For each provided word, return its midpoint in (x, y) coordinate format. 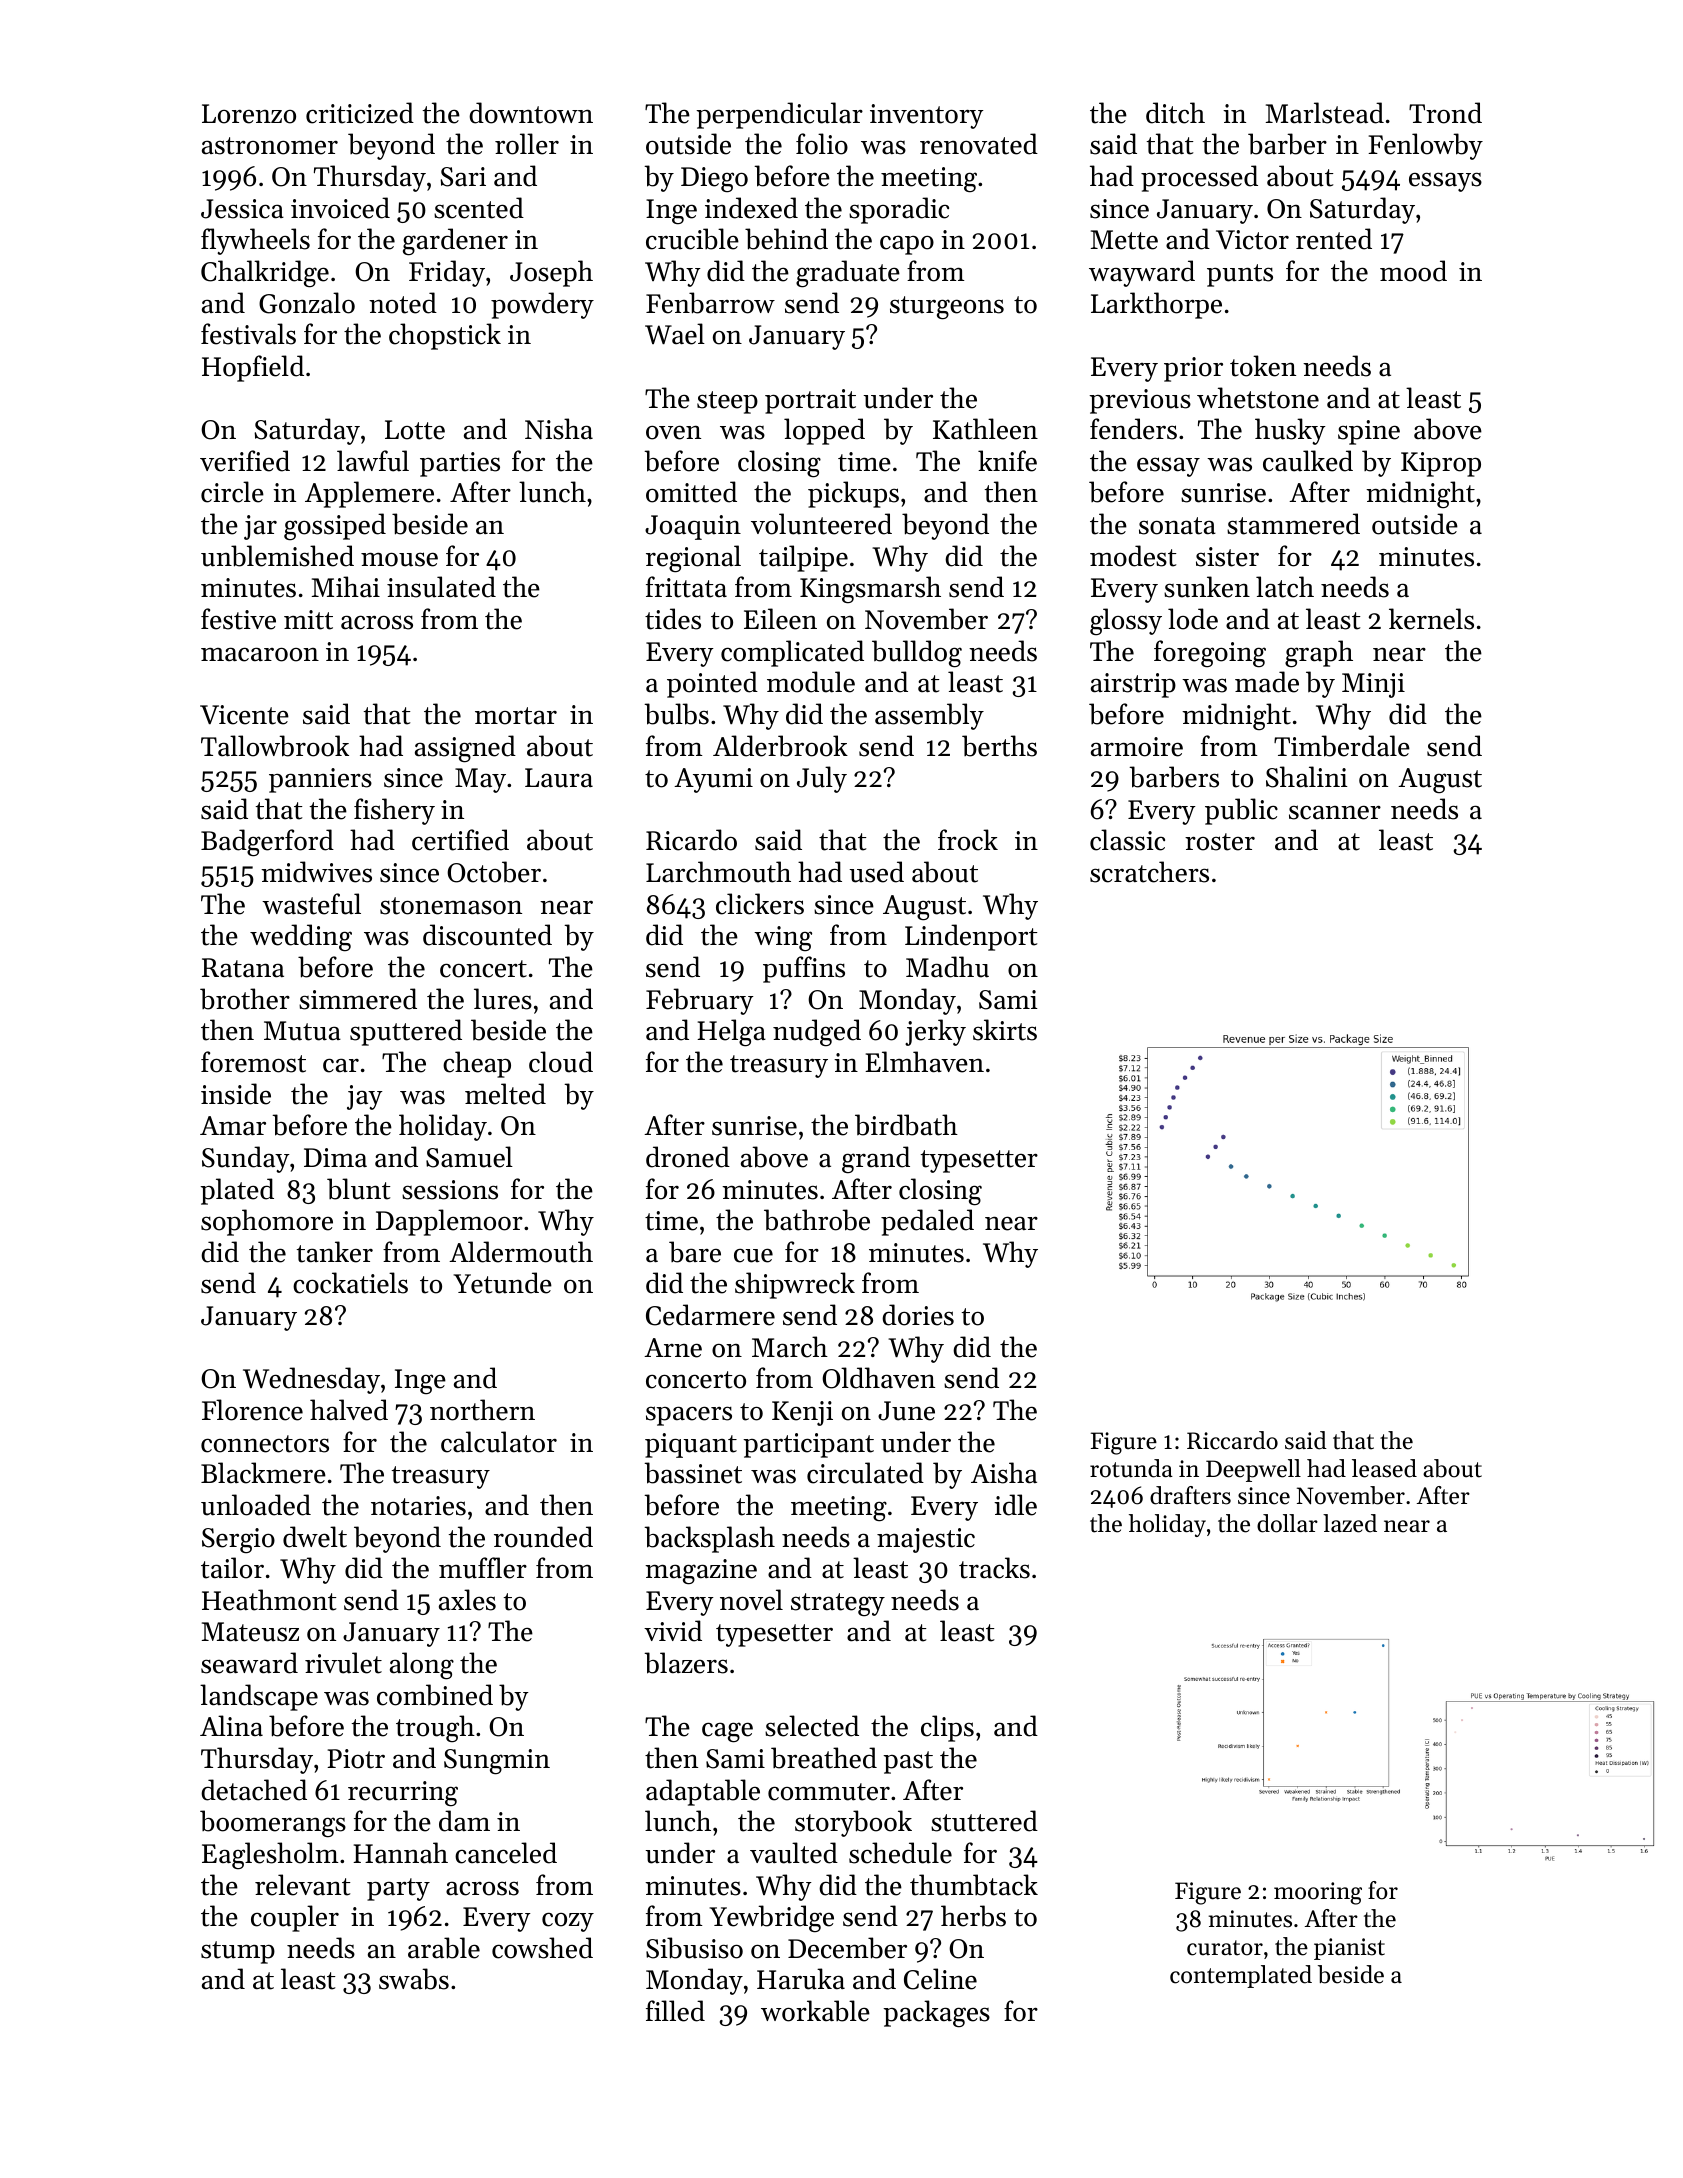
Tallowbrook (275, 746)
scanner (1335, 812)
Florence (252, 1410)
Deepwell (1253, 1470)
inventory (927, 116)
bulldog (917, 654)
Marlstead (1325, 113)
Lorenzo (249, 114)
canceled (506, 1853)
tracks (994, 1568)
